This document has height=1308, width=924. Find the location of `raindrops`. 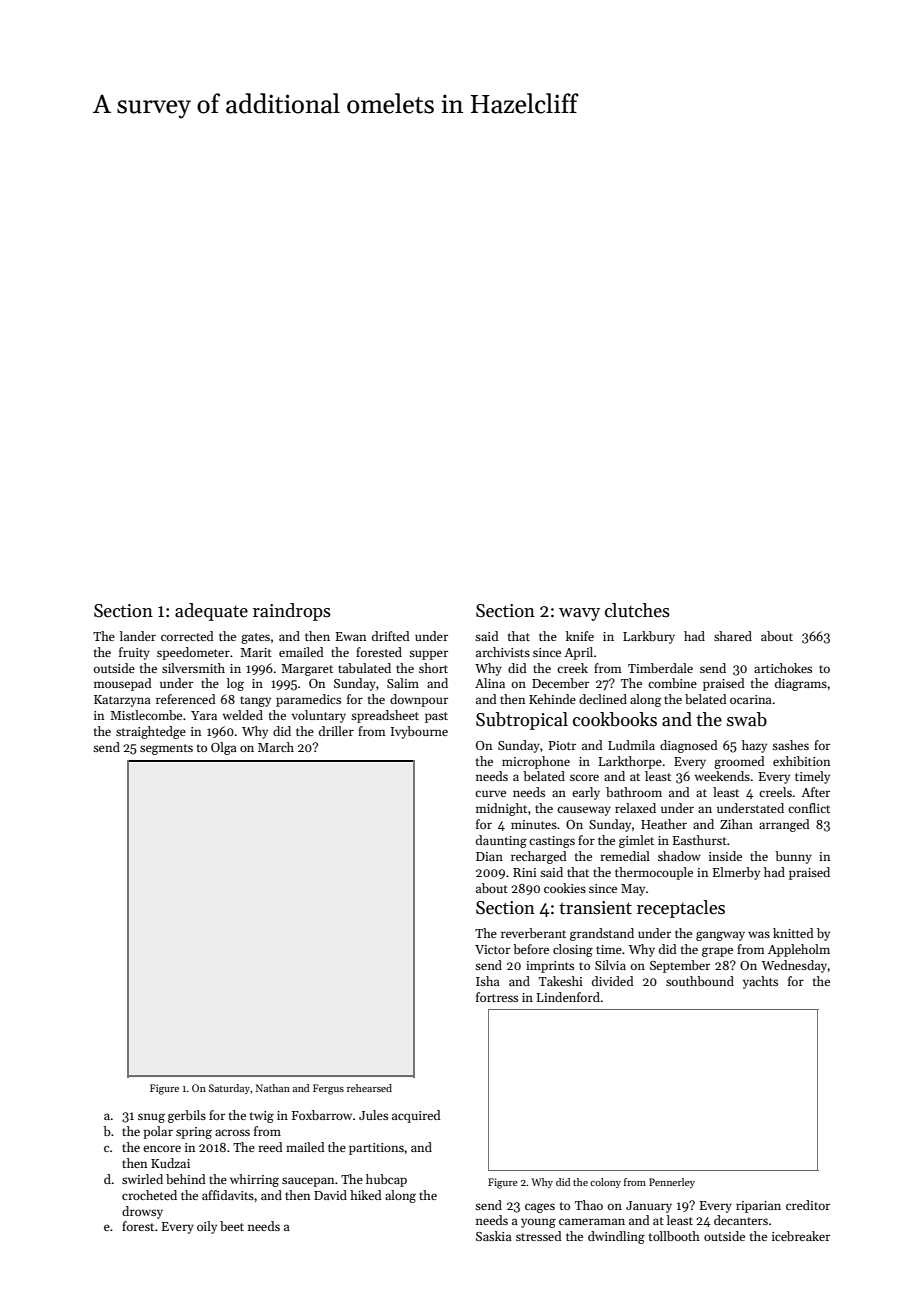

raindrops is located at coordinates (292, 612).
